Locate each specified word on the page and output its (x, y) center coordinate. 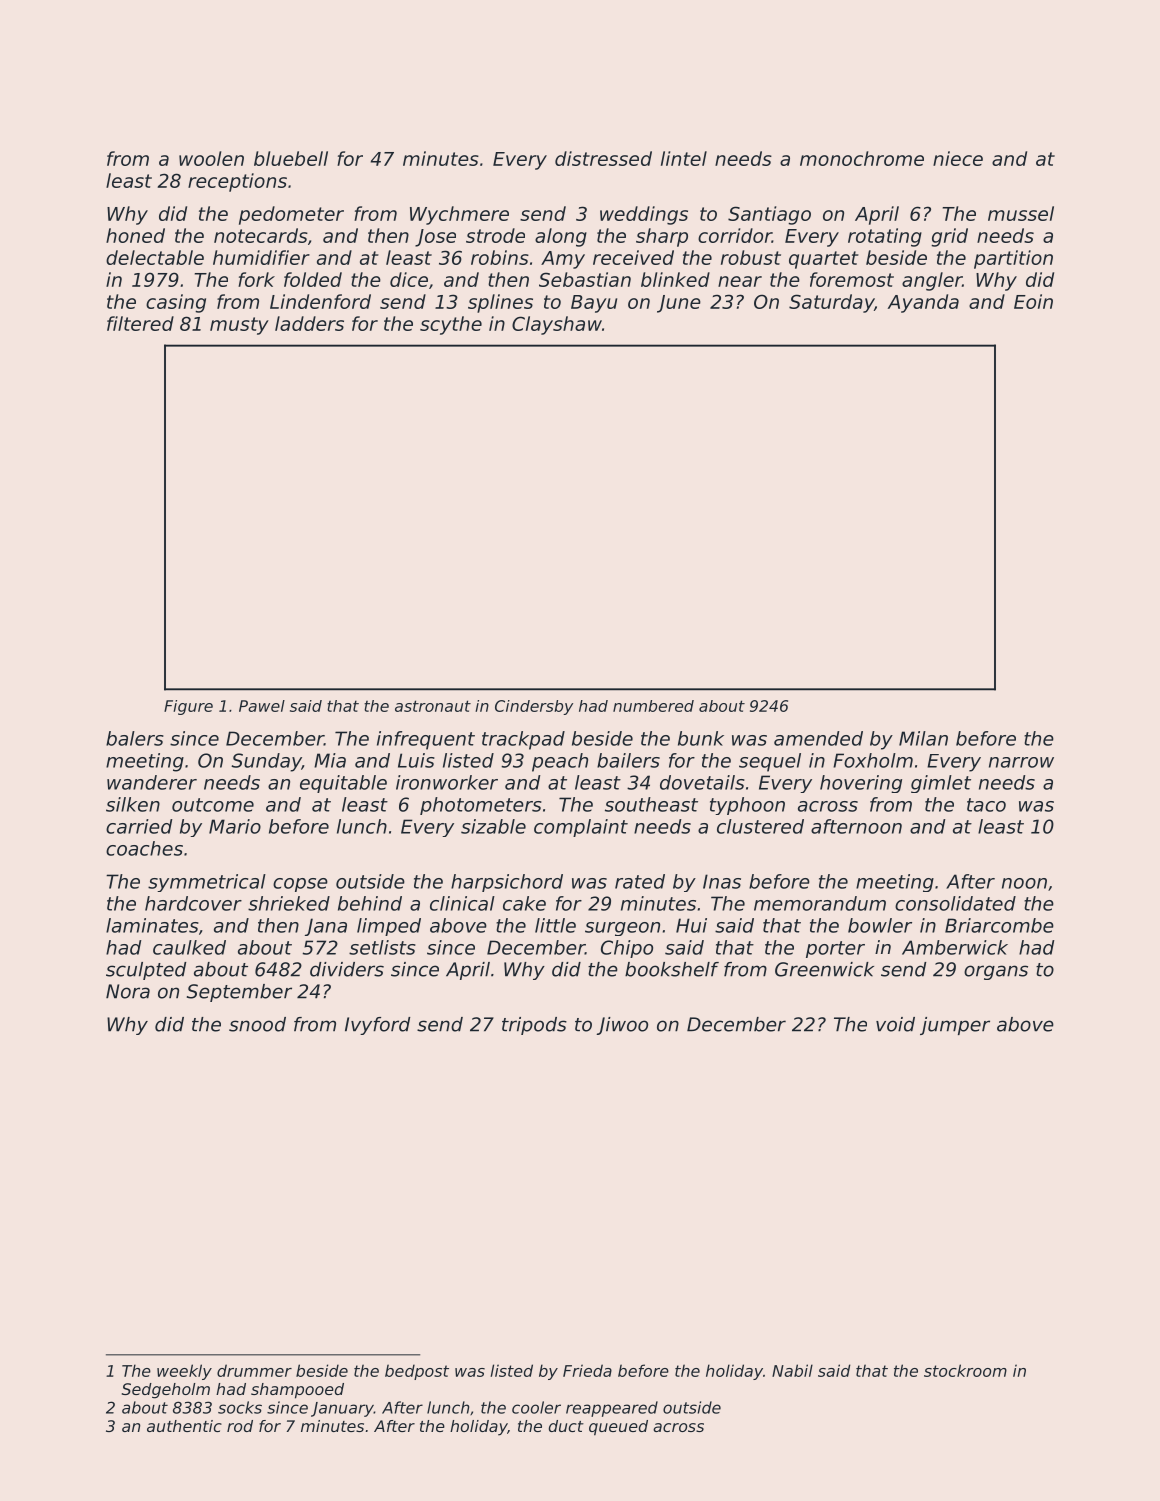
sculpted (146, 971)
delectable (155, 257)
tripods (534, 1026)
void (895, 1024)
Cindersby (534, 707)
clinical (462, 903)
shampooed (297, 1391)
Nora (128, 991)
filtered (140, 323)
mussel (1021, 213)
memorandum (820, 903)
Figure (188, 707)
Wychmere (459, 215)
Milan (923, 738)
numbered (653, 706)
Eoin (1033, 301)
